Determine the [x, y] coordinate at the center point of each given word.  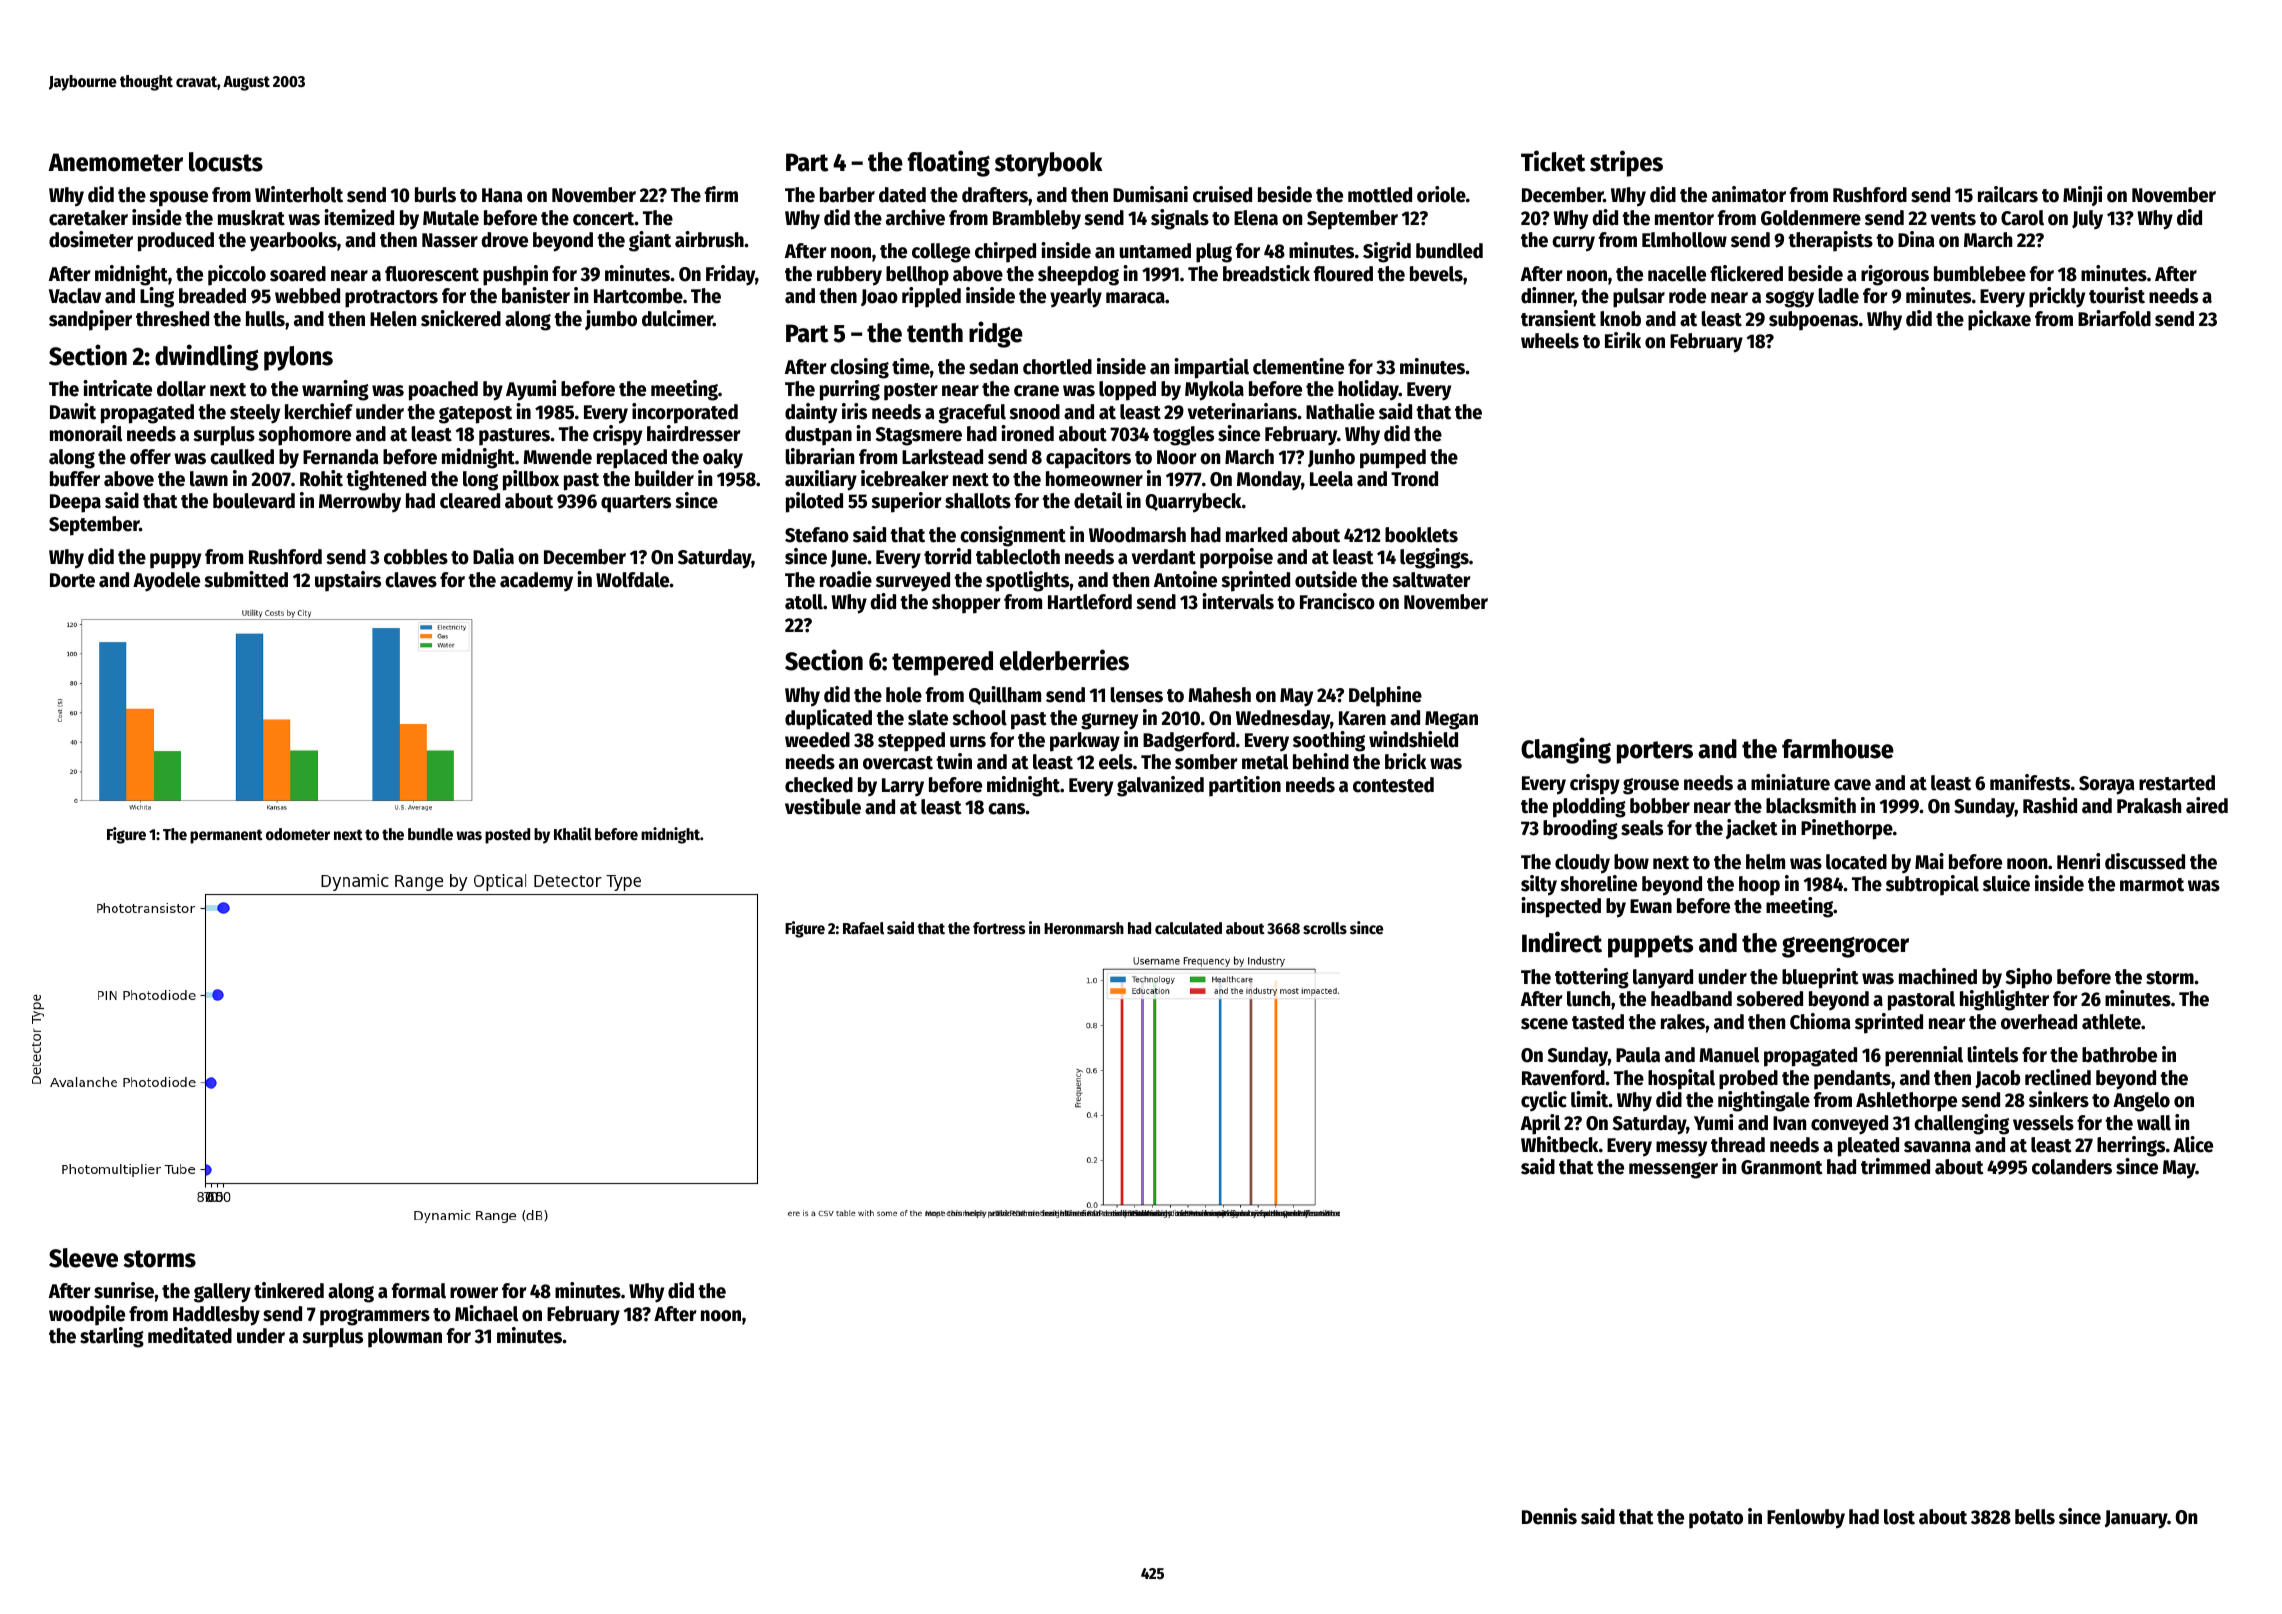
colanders [2072, 1167]
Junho [1331, 458]
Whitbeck [1559, 1144]
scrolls [1325, 928]
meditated [190, 1335]
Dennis [1549, 1516]
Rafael [863, 928]
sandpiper [90, 320]
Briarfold [2114, 318]
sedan [993, 367]
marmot [2152, 885]
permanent [226, 836]
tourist [2117, 295]
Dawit [73, 411]
